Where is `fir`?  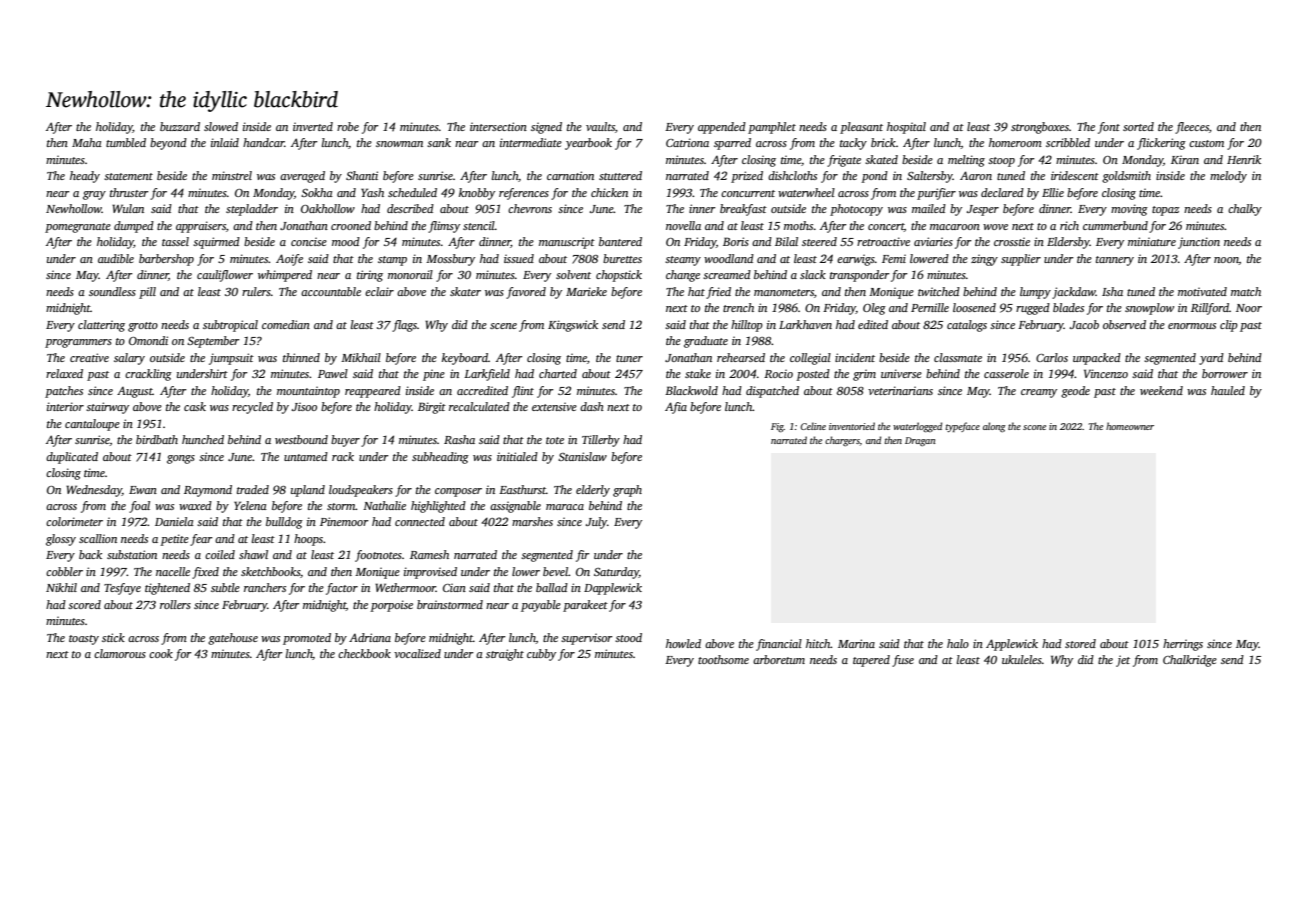
fir is located at coordinates (582, 556).
